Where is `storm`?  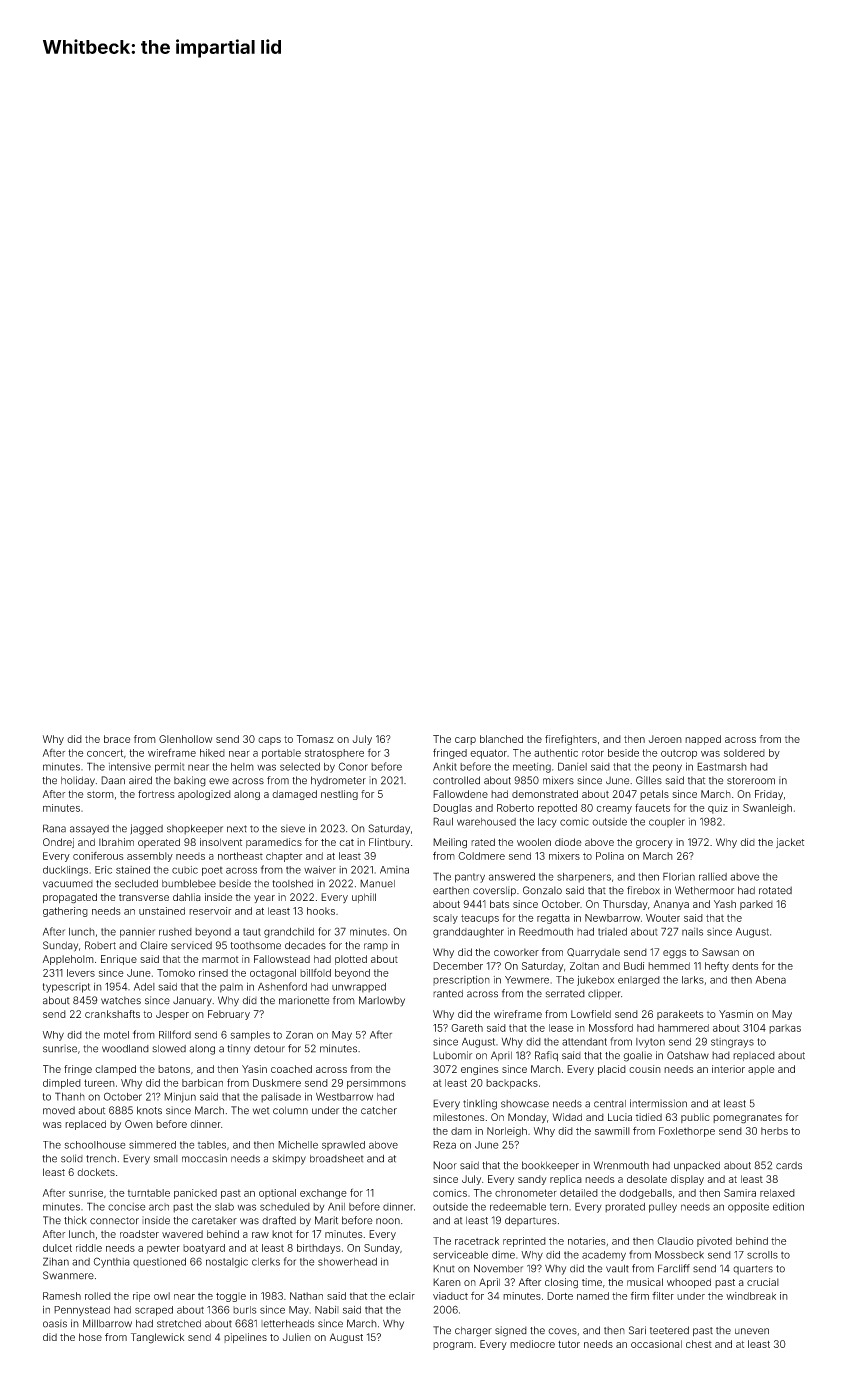 storm is located at coordinates (100, 794).
